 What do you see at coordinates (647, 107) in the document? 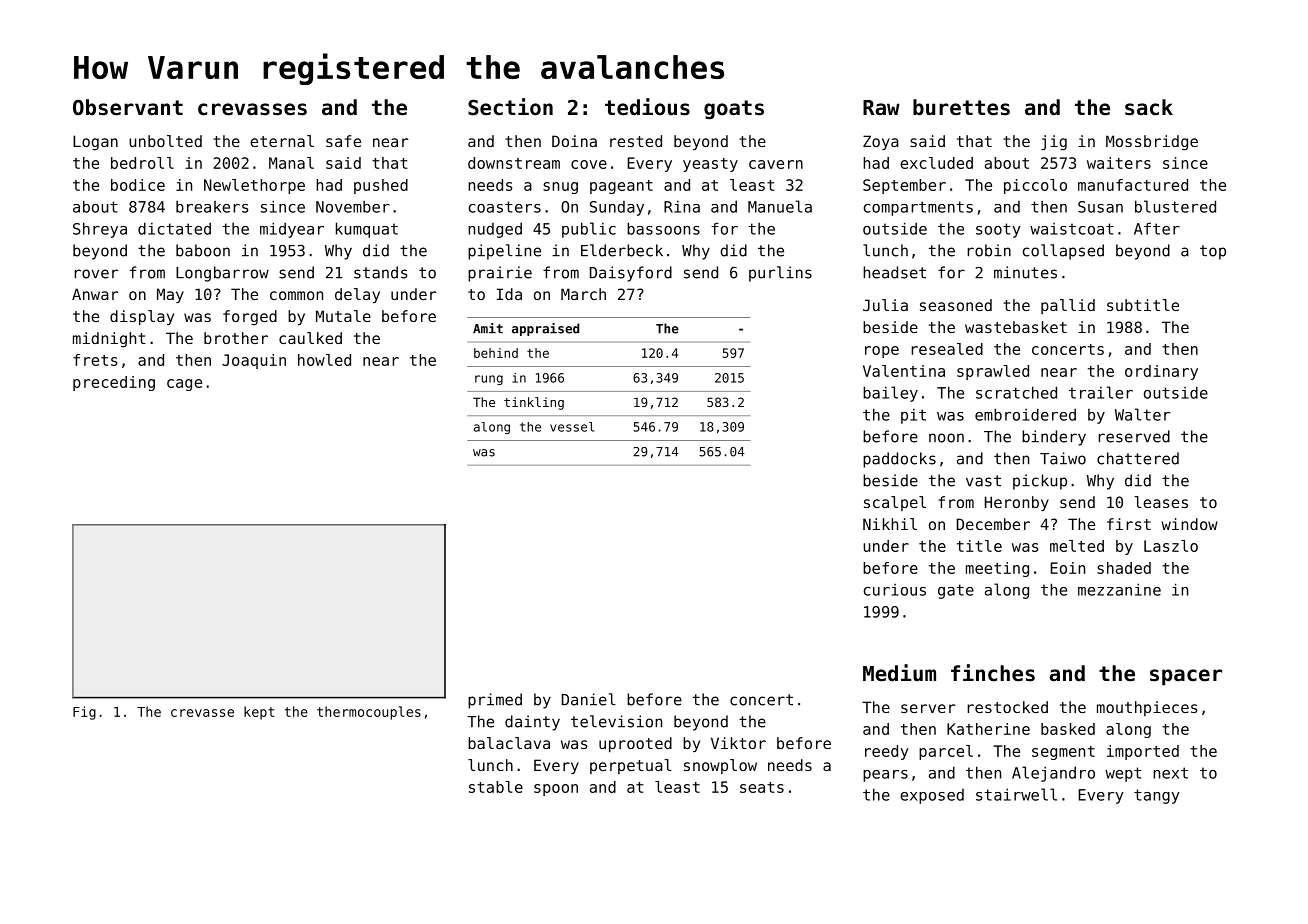
I see `tedious` at bounding box center [647, 107].
